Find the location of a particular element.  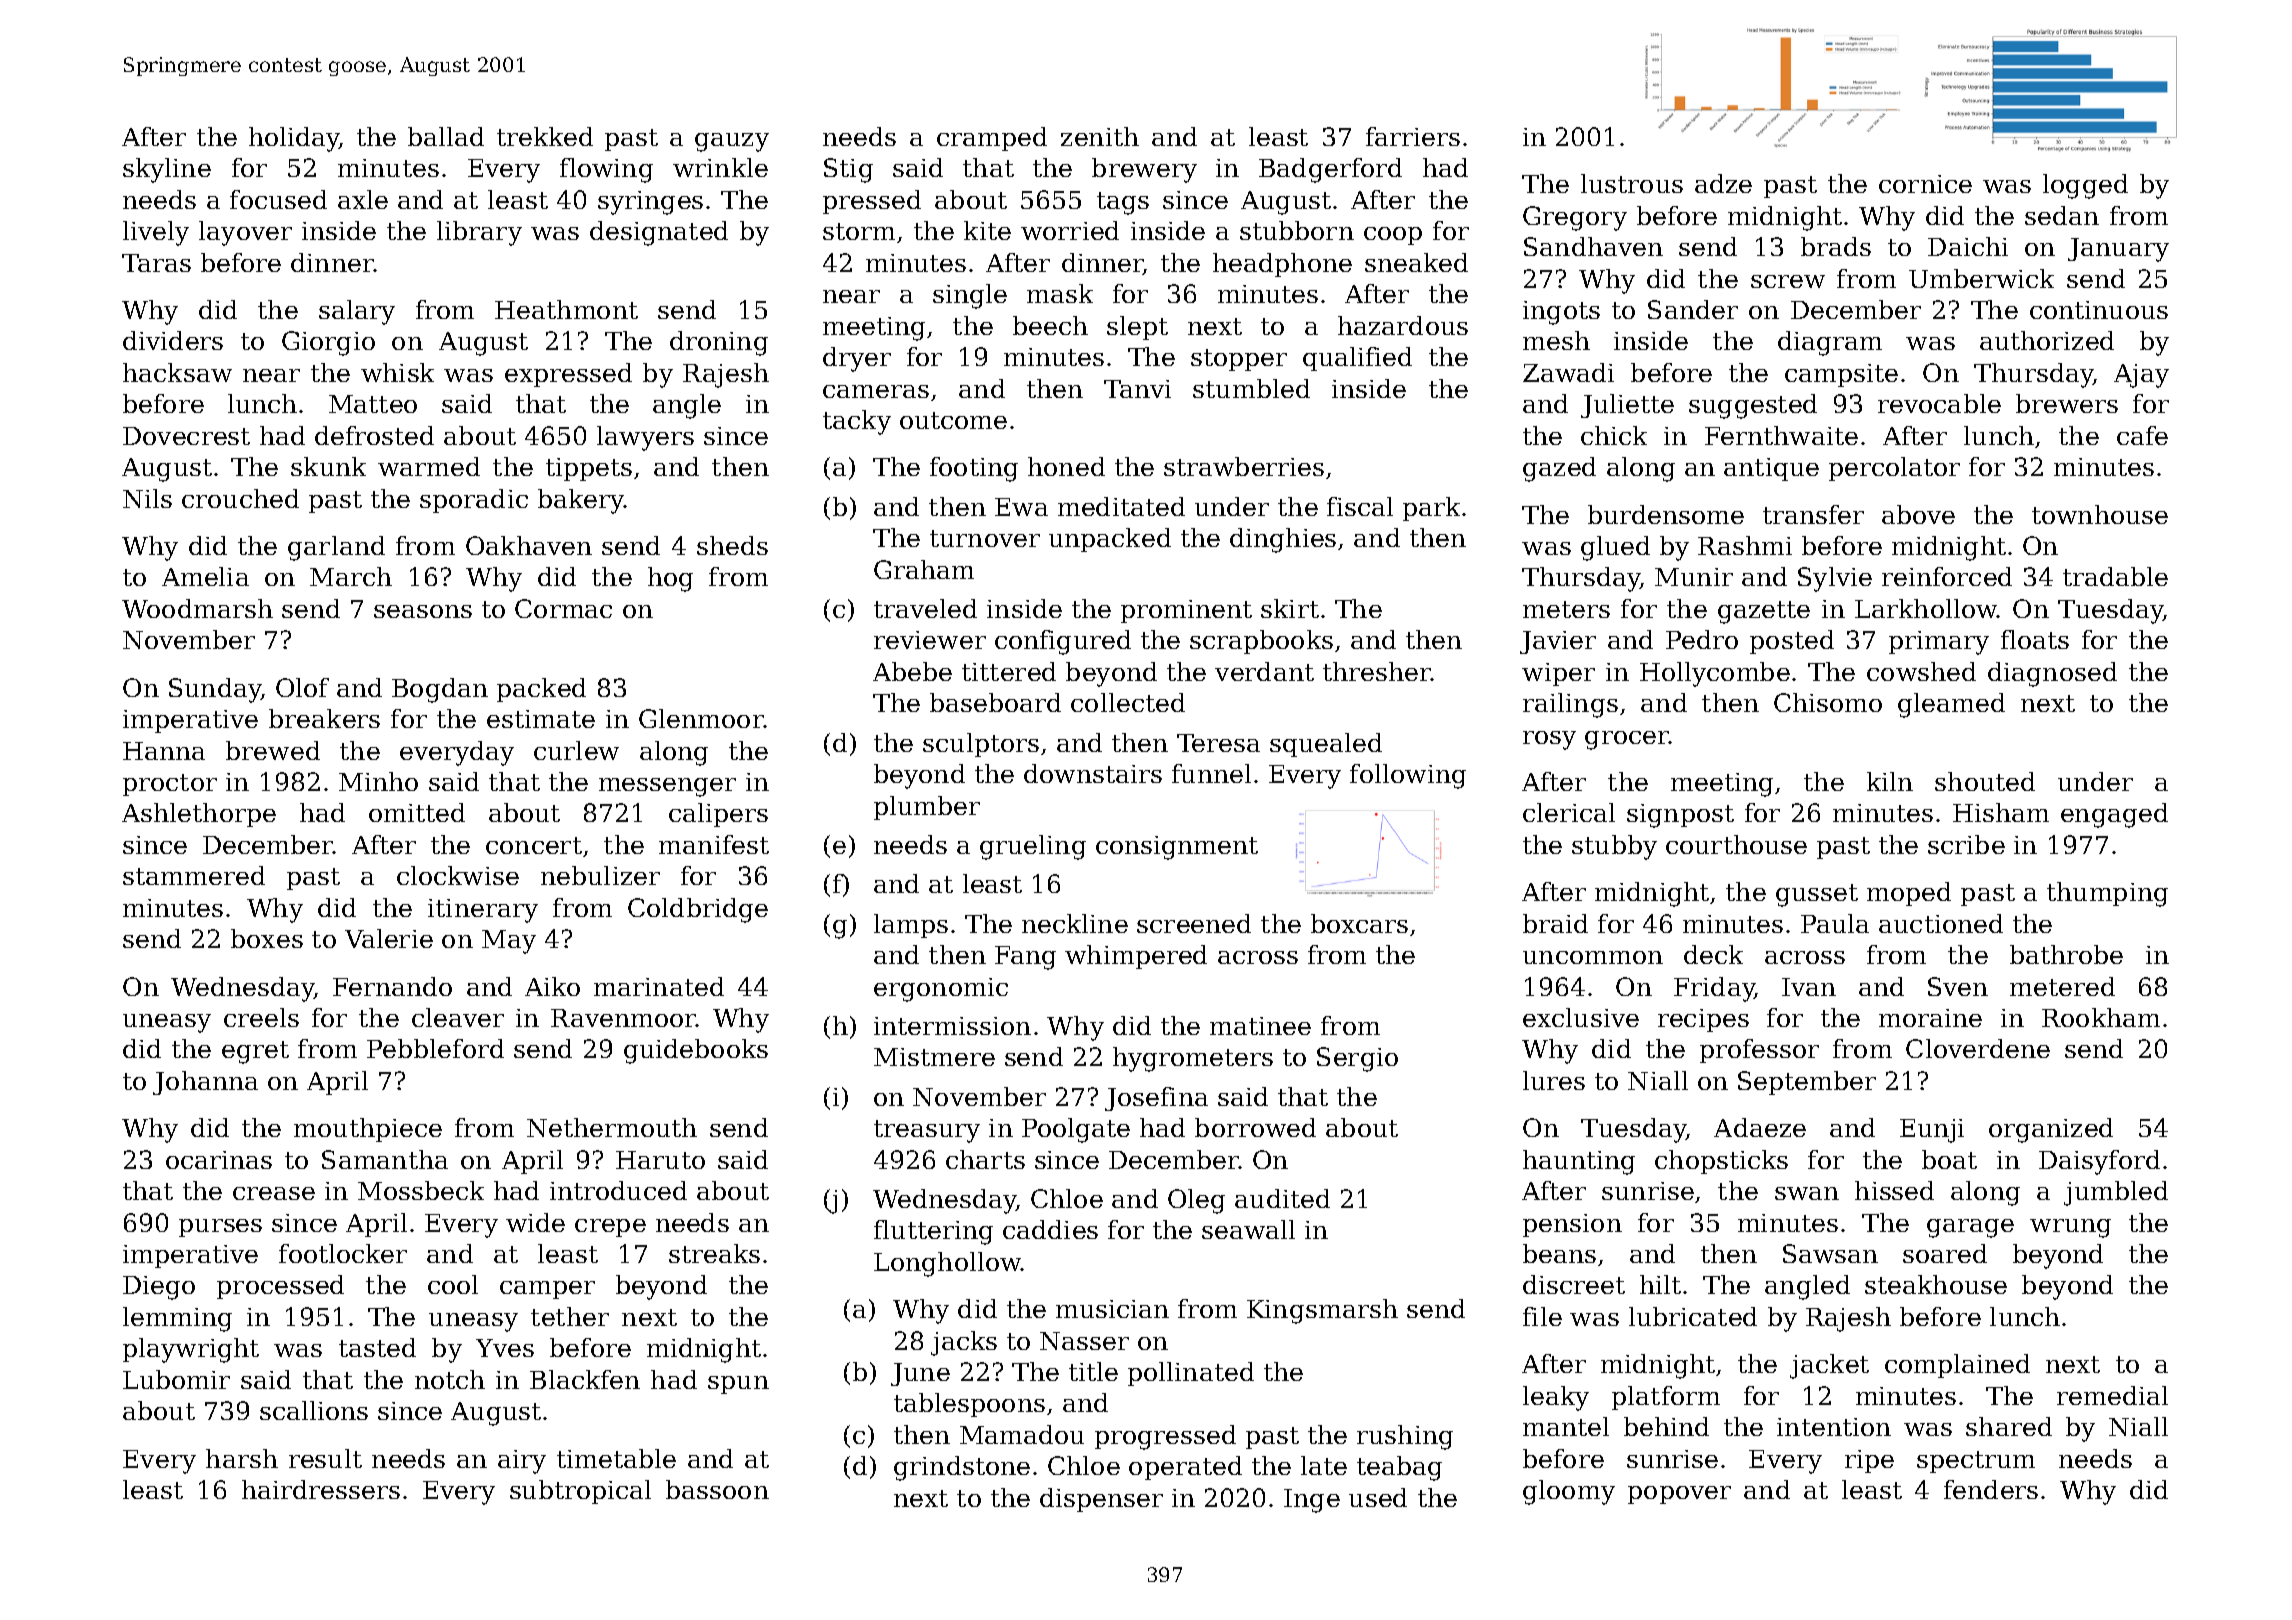

cramped is located at coordinates (992, 139).
